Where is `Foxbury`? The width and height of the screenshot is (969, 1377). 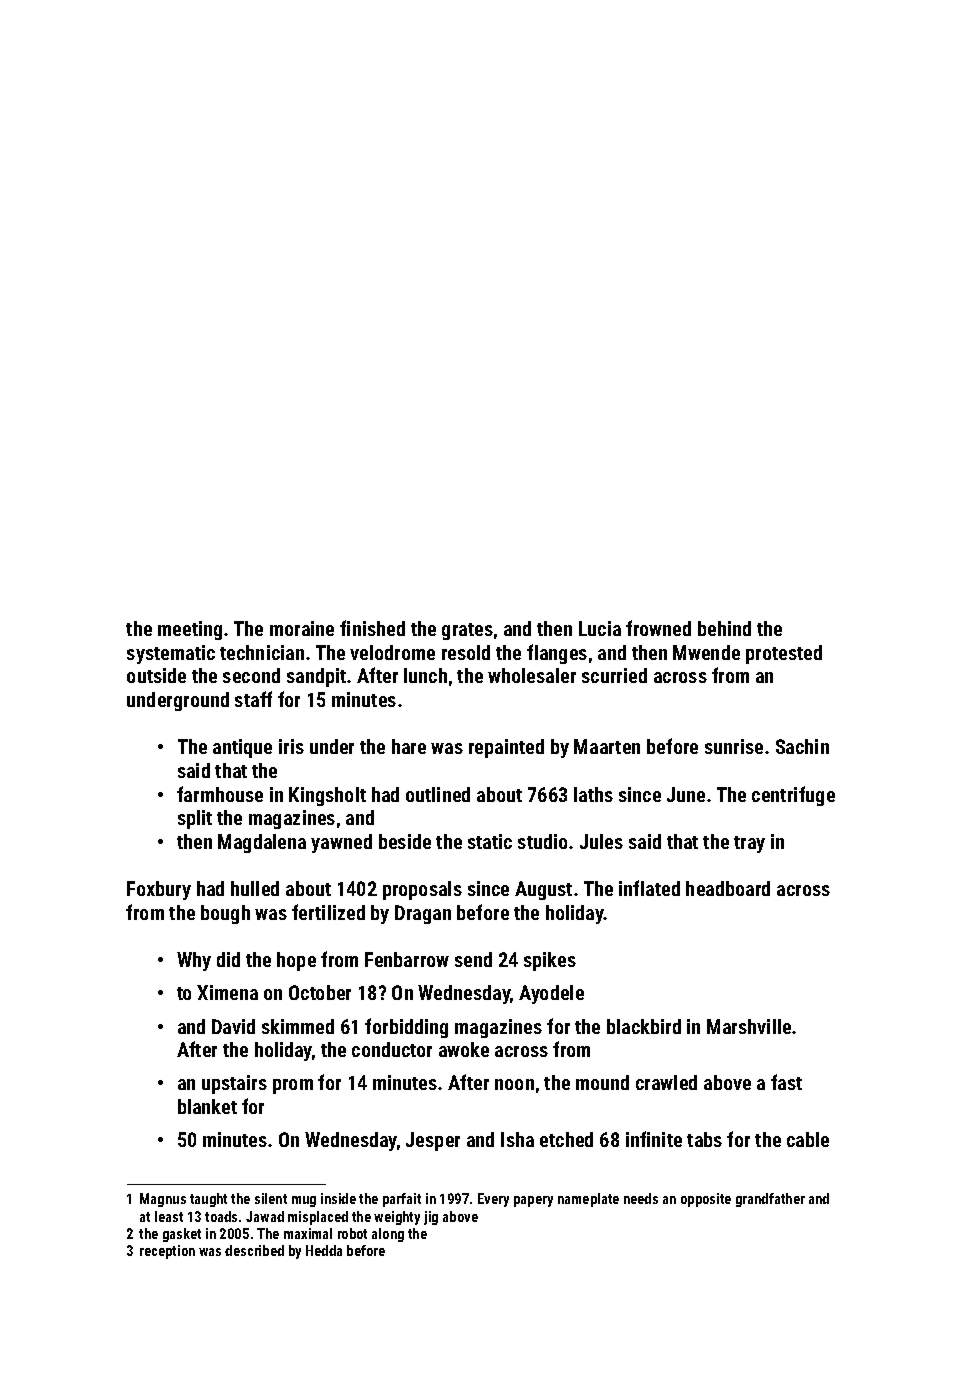 Foxbury is located at coordinates (159, 890).
